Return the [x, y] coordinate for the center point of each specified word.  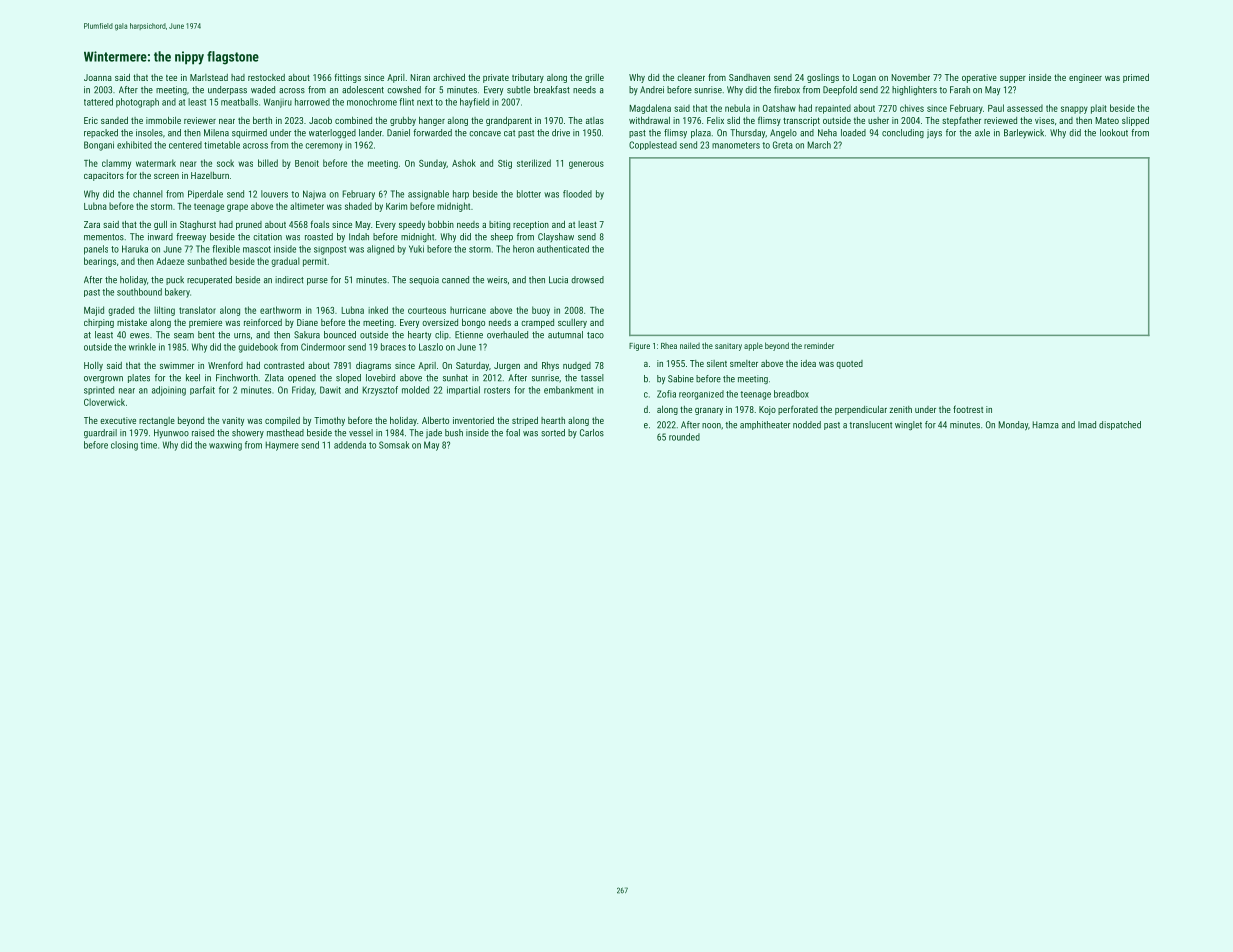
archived [449, 77]
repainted [833, 109]
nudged [577, 366]
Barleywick [1024, 133]
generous [586, 165]
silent [717, 363]
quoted [849, 364]
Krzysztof [380, 391]
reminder [819, 345]
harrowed [312, 102]
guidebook [258, 348]
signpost [330, 250]
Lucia [558, 280]
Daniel [398, 133]
